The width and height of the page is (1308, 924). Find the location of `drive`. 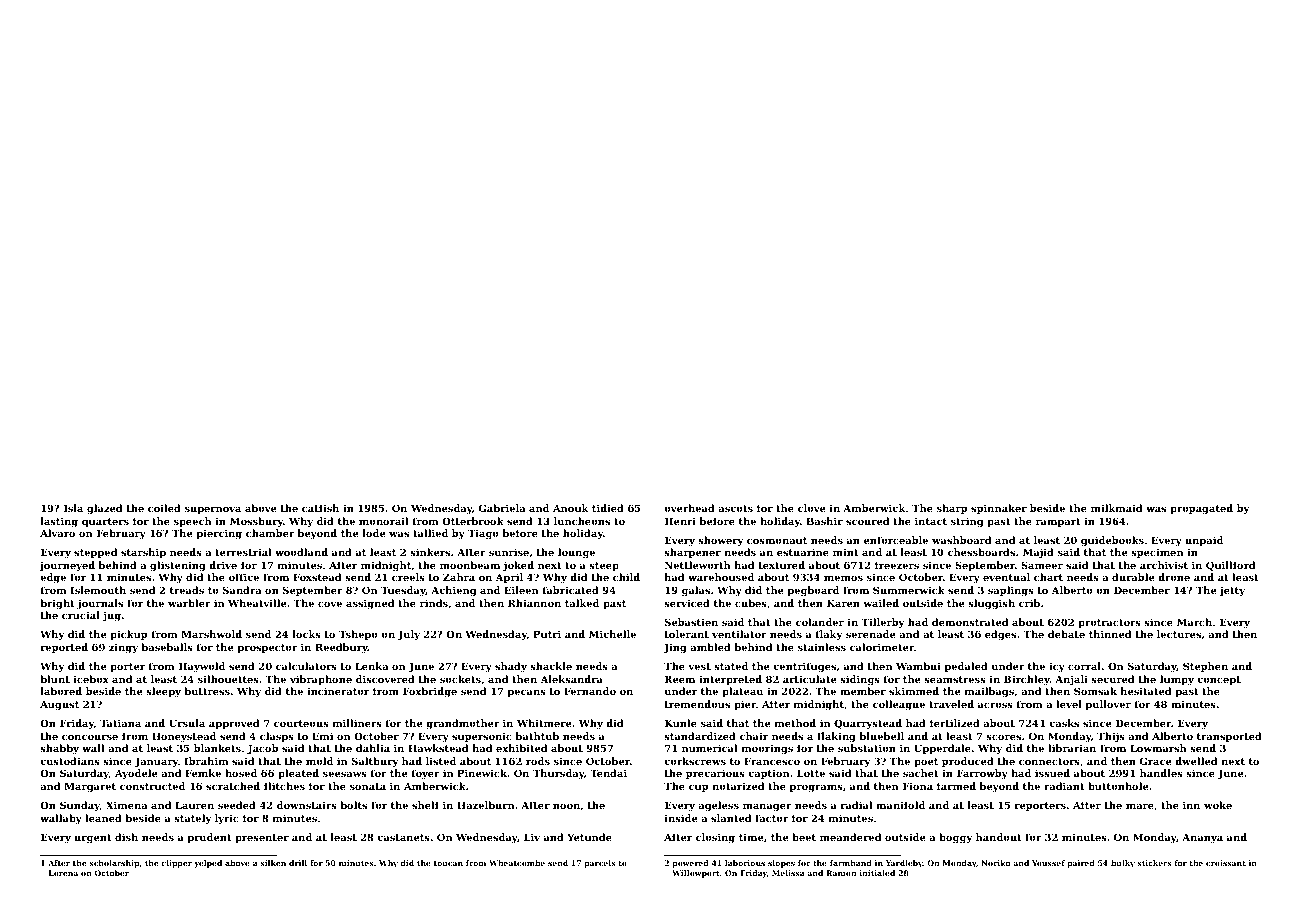

drive is located at coordinates (223, 565).
